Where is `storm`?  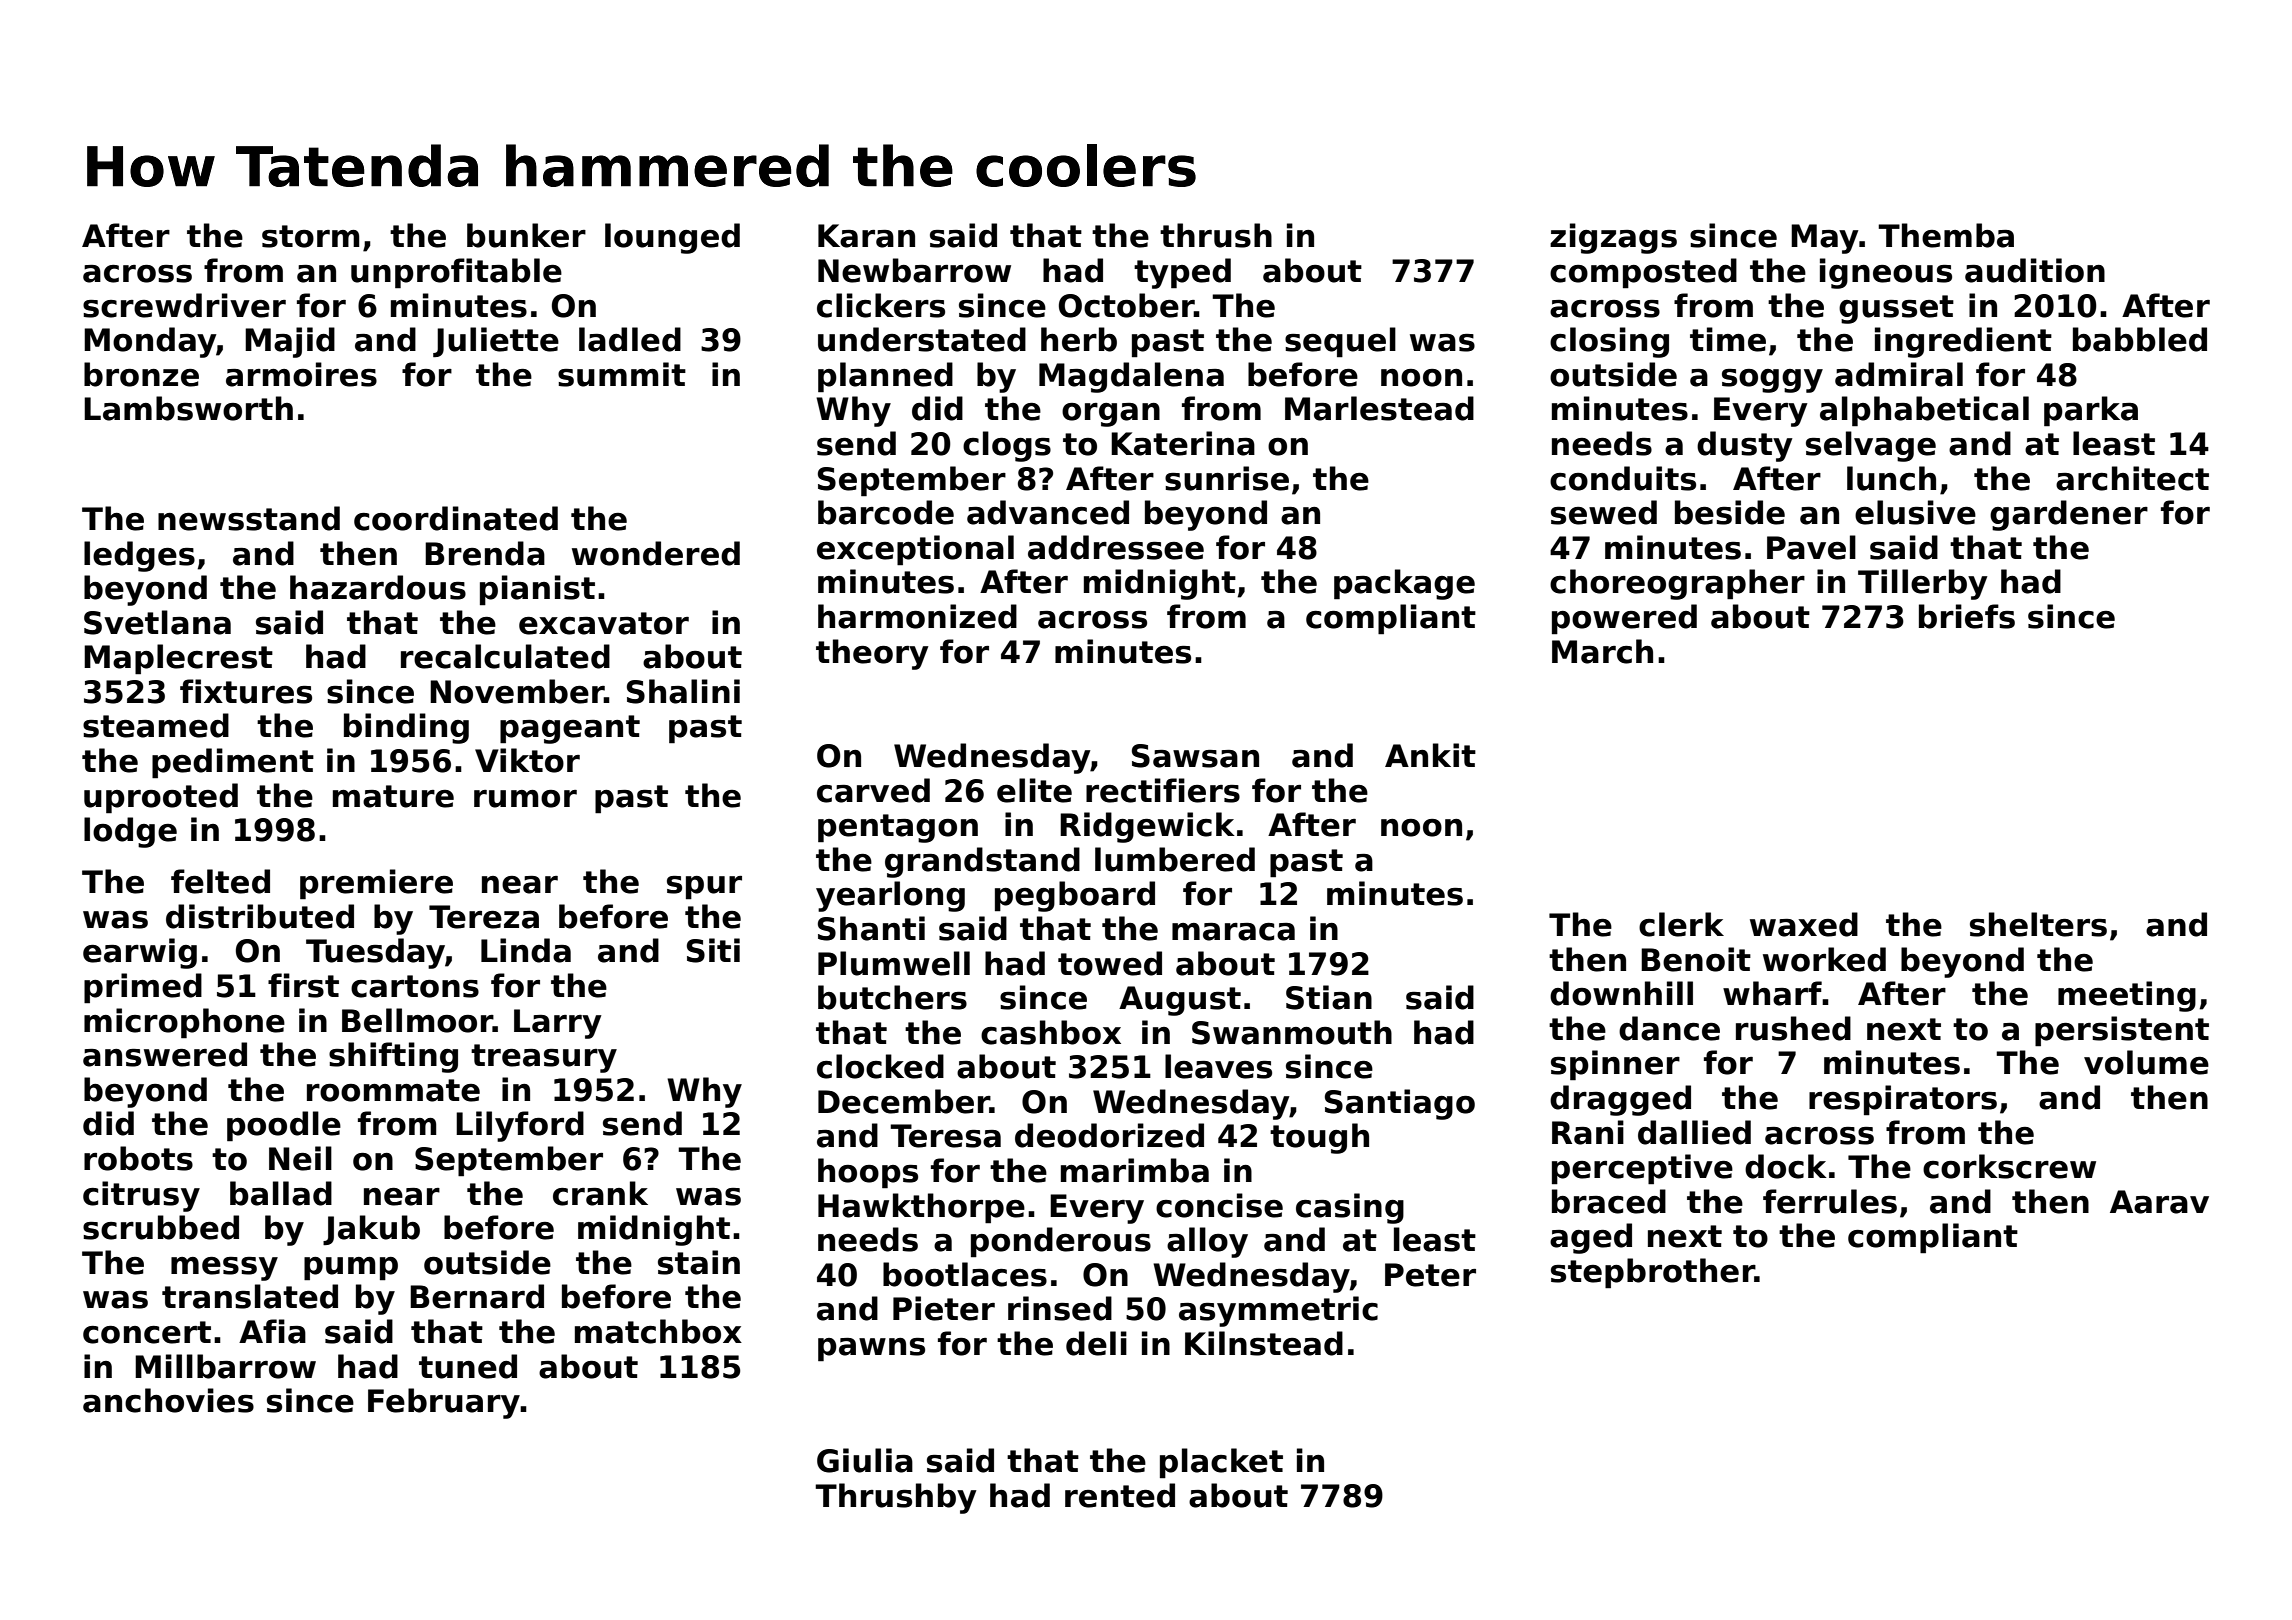 storm is located at coordinates (311, 236).
